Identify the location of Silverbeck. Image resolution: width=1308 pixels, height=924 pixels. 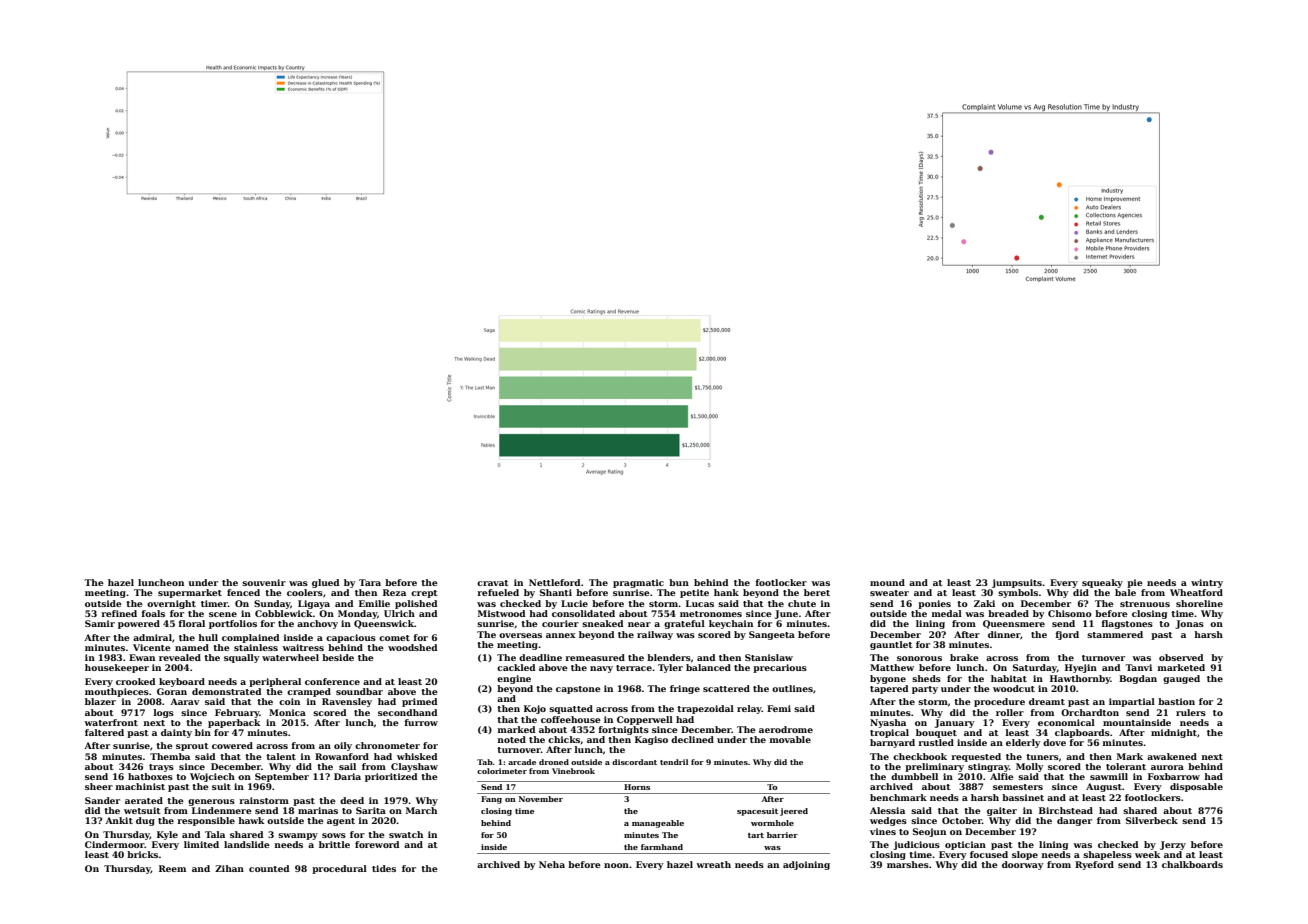
(1152, 820).
